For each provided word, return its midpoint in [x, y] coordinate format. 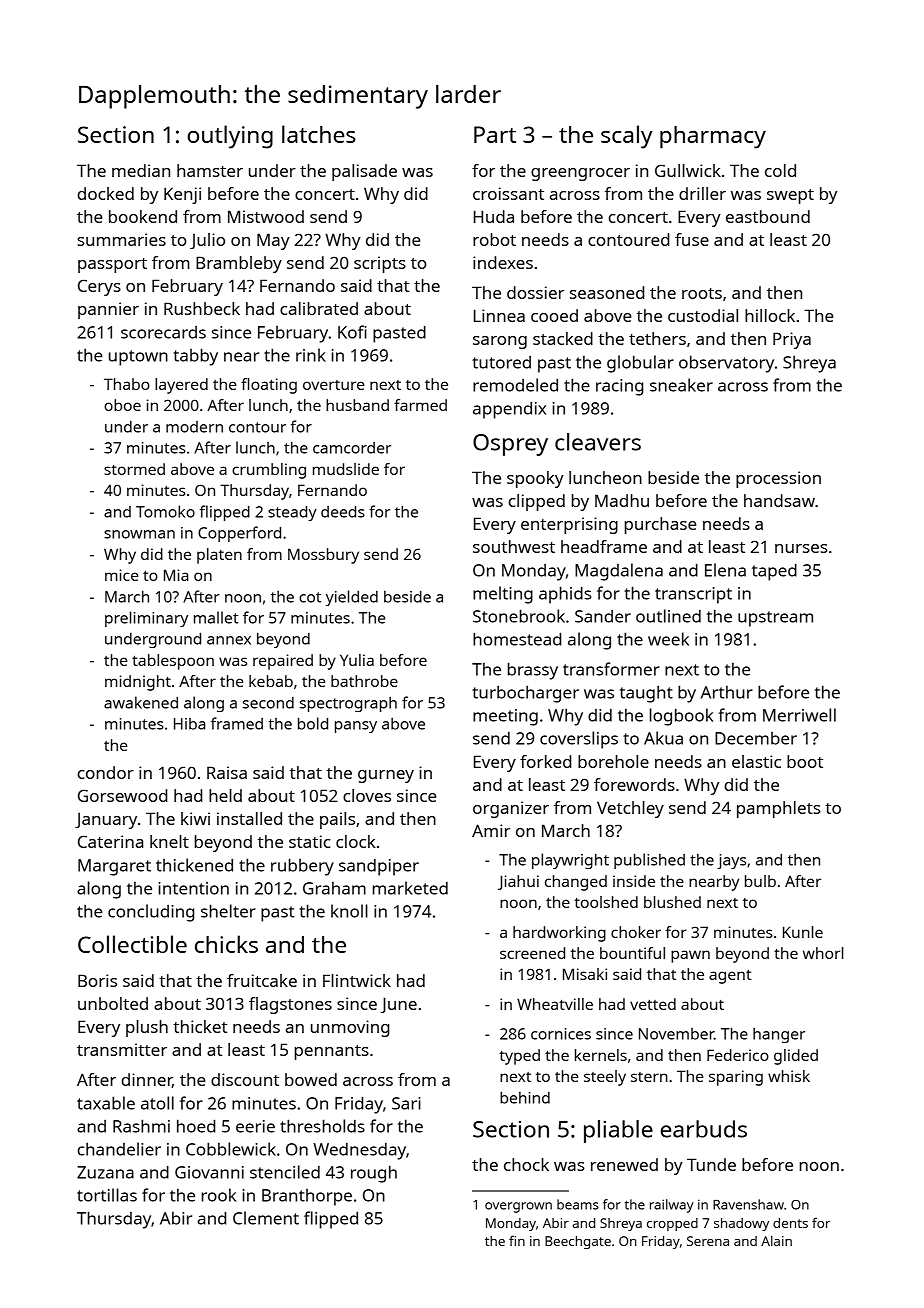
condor [106, 772]
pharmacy [713, 137]
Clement [266, 1218]
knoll [349, 911]
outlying [230, 137]
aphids [565, 595]
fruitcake [262, 980]
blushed [672, 902]
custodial [703, 315]
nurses [801, 548]
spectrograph [348, 704]
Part [495, 134]
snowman [139, 534]
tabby [195, 357]
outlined [668, 616]
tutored [501, 362]
